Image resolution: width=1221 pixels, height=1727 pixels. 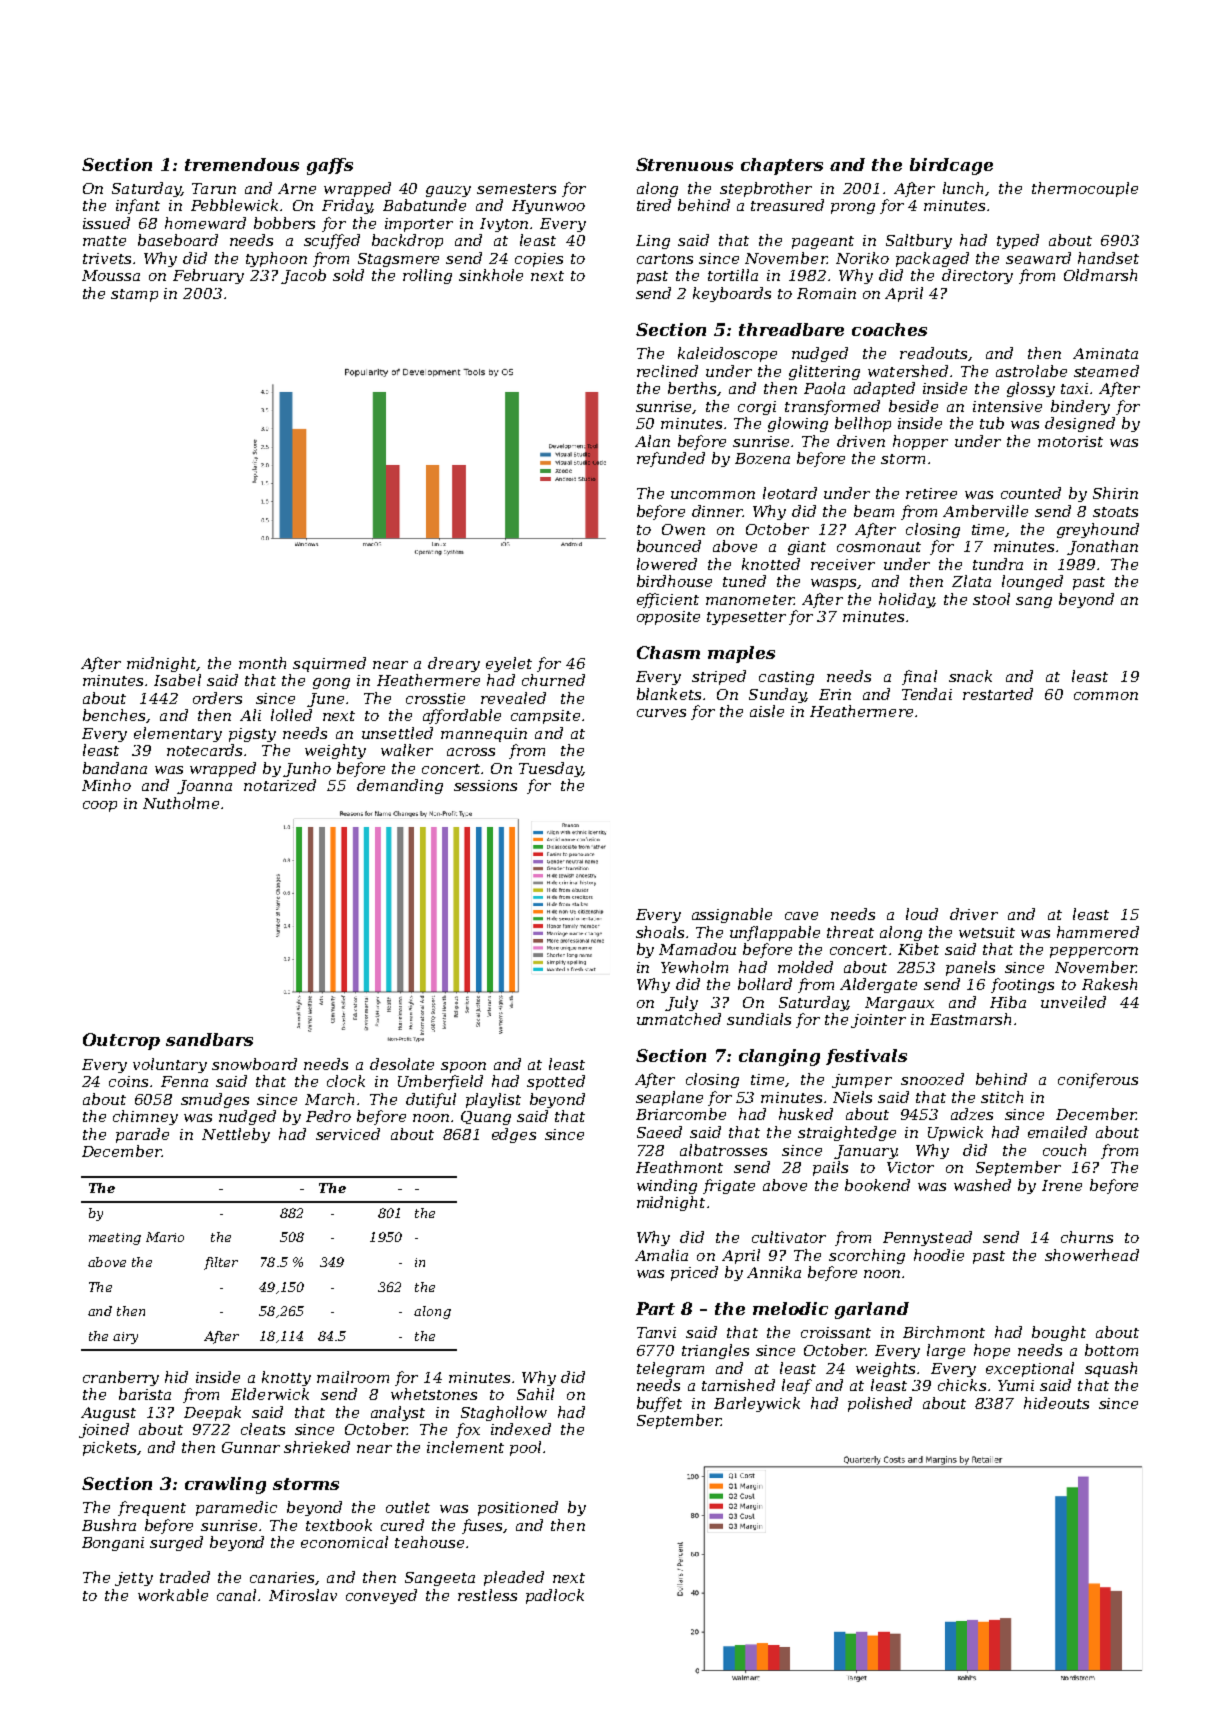 What do you see at coordinates (138, 206) in the document?
I see `infant` at bounding box center [138, 206].
